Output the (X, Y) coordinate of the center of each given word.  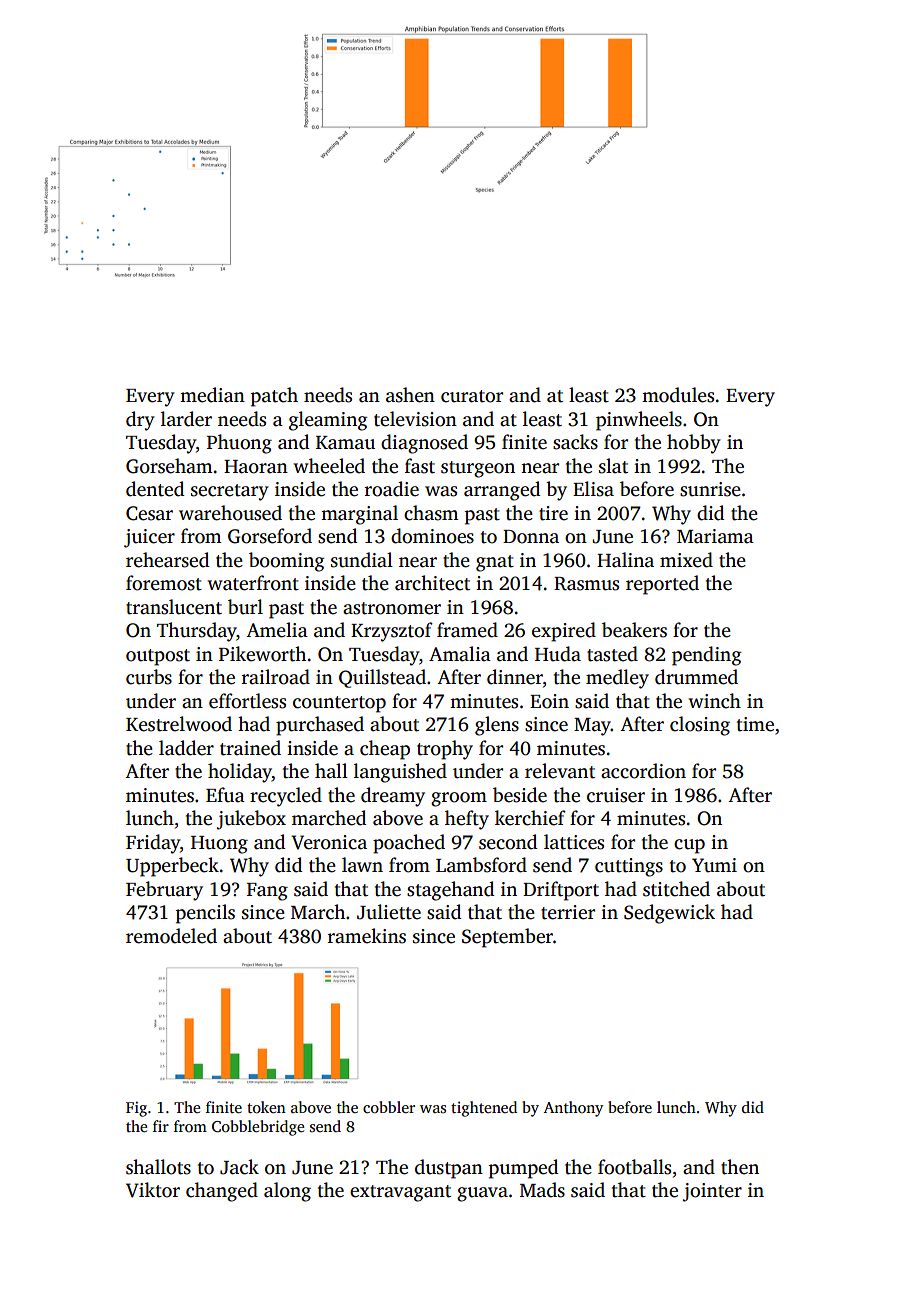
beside (520, 795)
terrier (568, 912)
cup (689, 846)
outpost (158, 657)
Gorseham (169, 466)
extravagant (400, 1193)
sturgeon (478, 469)
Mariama (715, 536)
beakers (634, 630)
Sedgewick (669, 914)
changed (222, 1192)
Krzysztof (392, 632)
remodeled (171, 936)
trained (250, 748)
